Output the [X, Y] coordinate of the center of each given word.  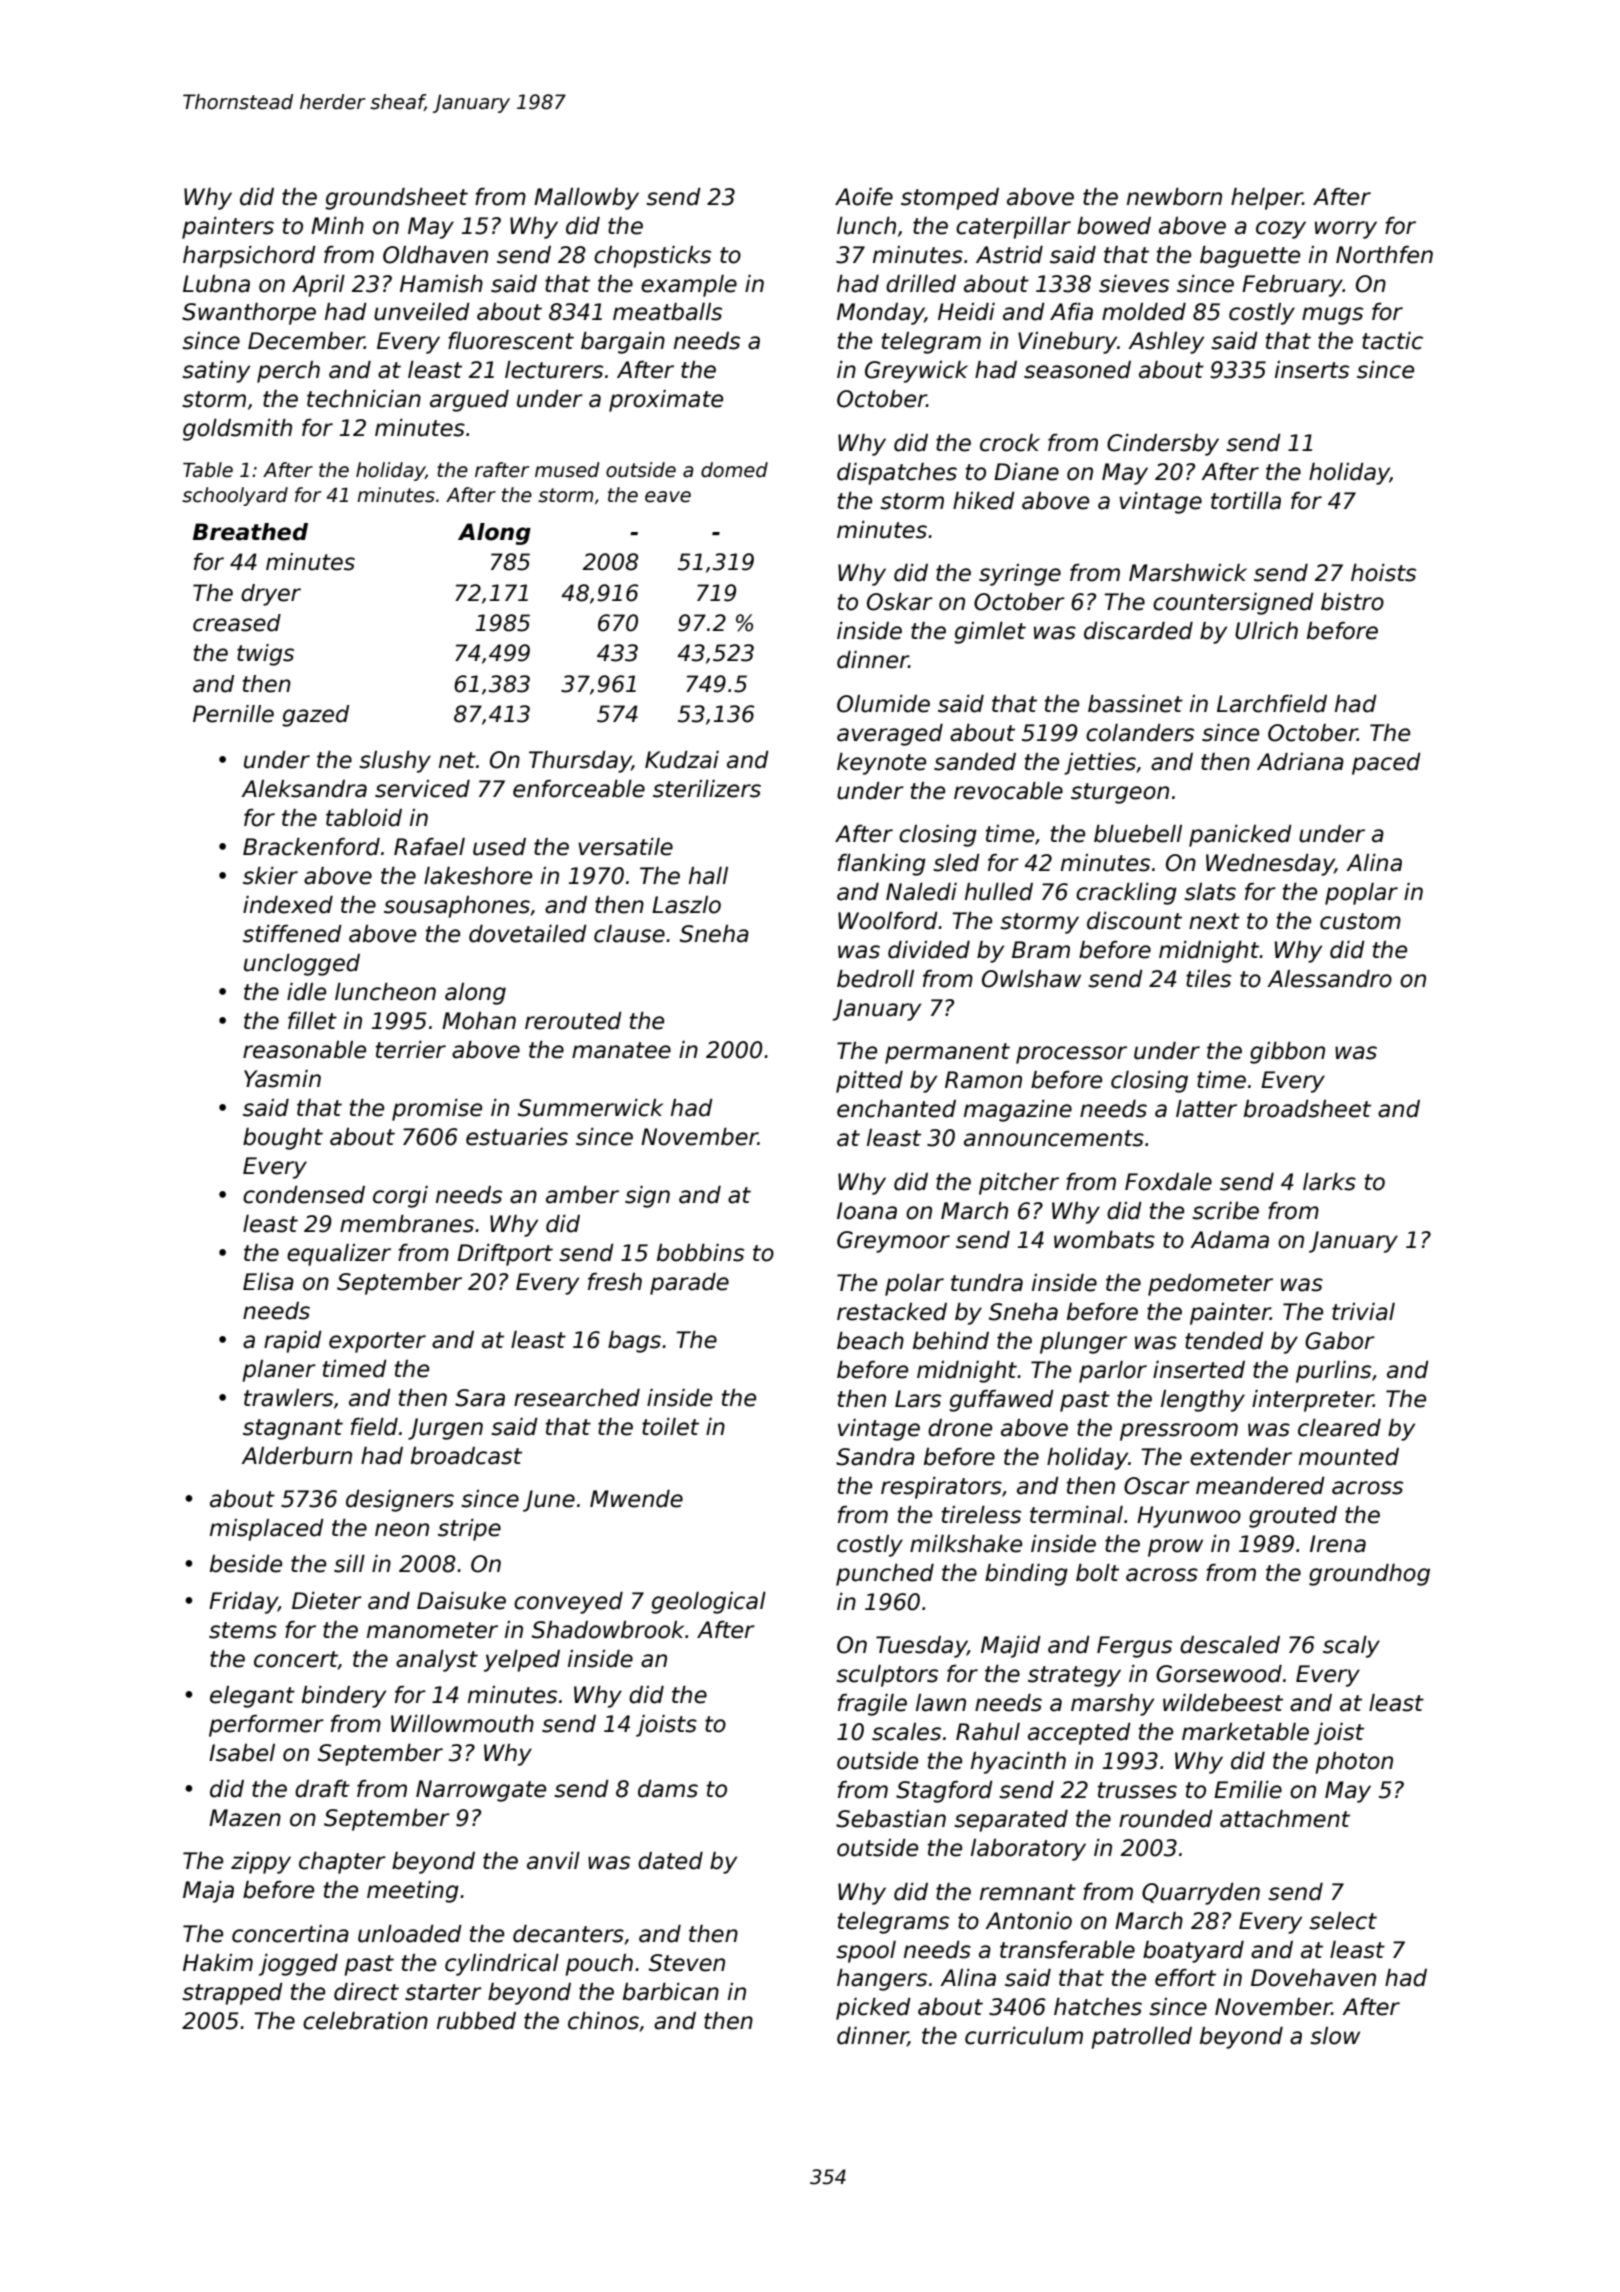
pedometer [1210, 1285]
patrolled [1141, 2038]
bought [283, 1139]
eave [668, 497]
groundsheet [396, 199]
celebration [365, 2021]
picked [873, 2009]
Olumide [883, 704]
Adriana [1300, 762]
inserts [1312, 370]
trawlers [288, 1398]
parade [689, 1284]
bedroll [875, 979]
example [689, 286]
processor [1071, 1055]
